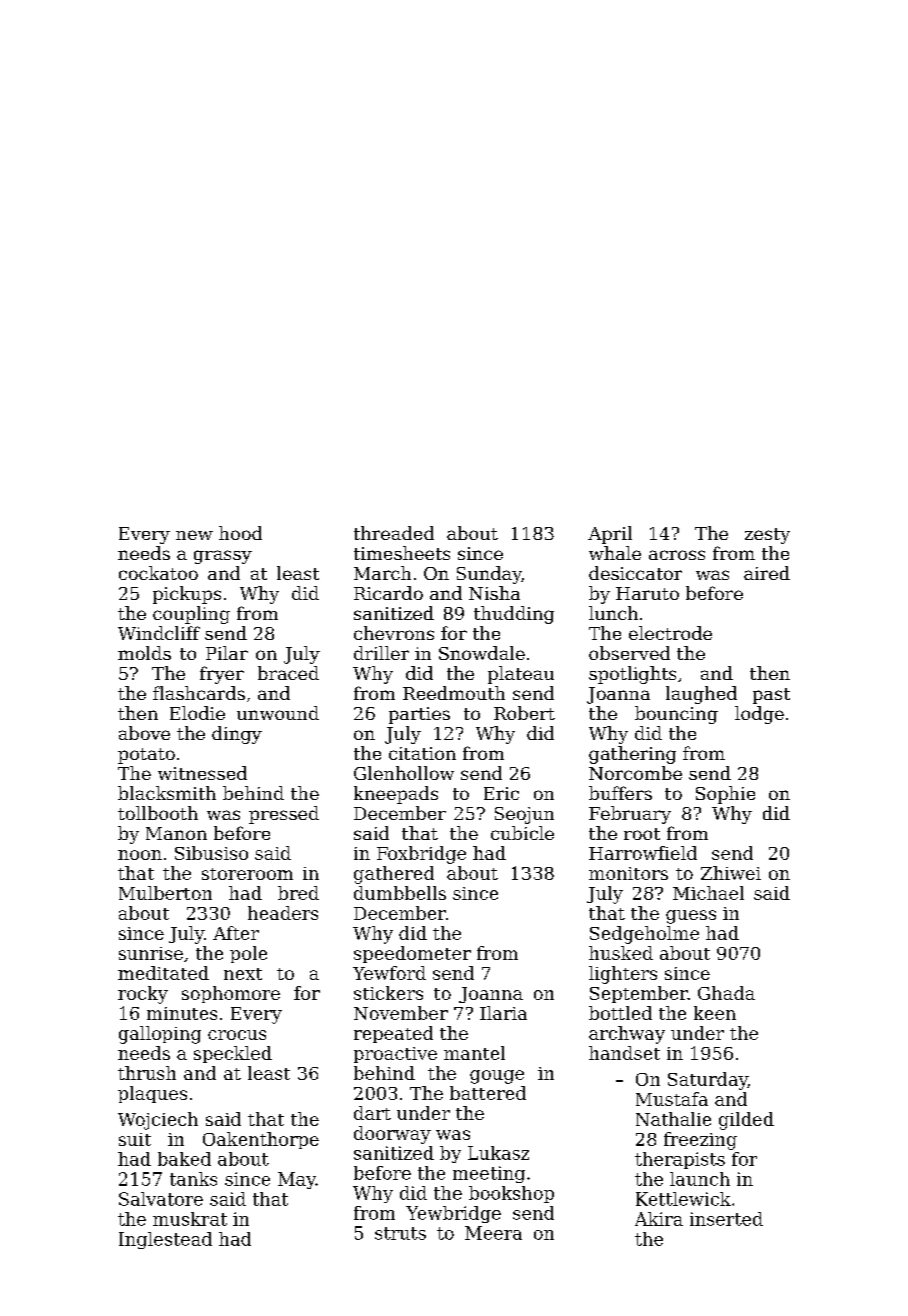 The width and height of the screenshot is (908, 1316). Describe the element at coordinates (620, 1013) in the screenshot. I see `bottled` at that location.
